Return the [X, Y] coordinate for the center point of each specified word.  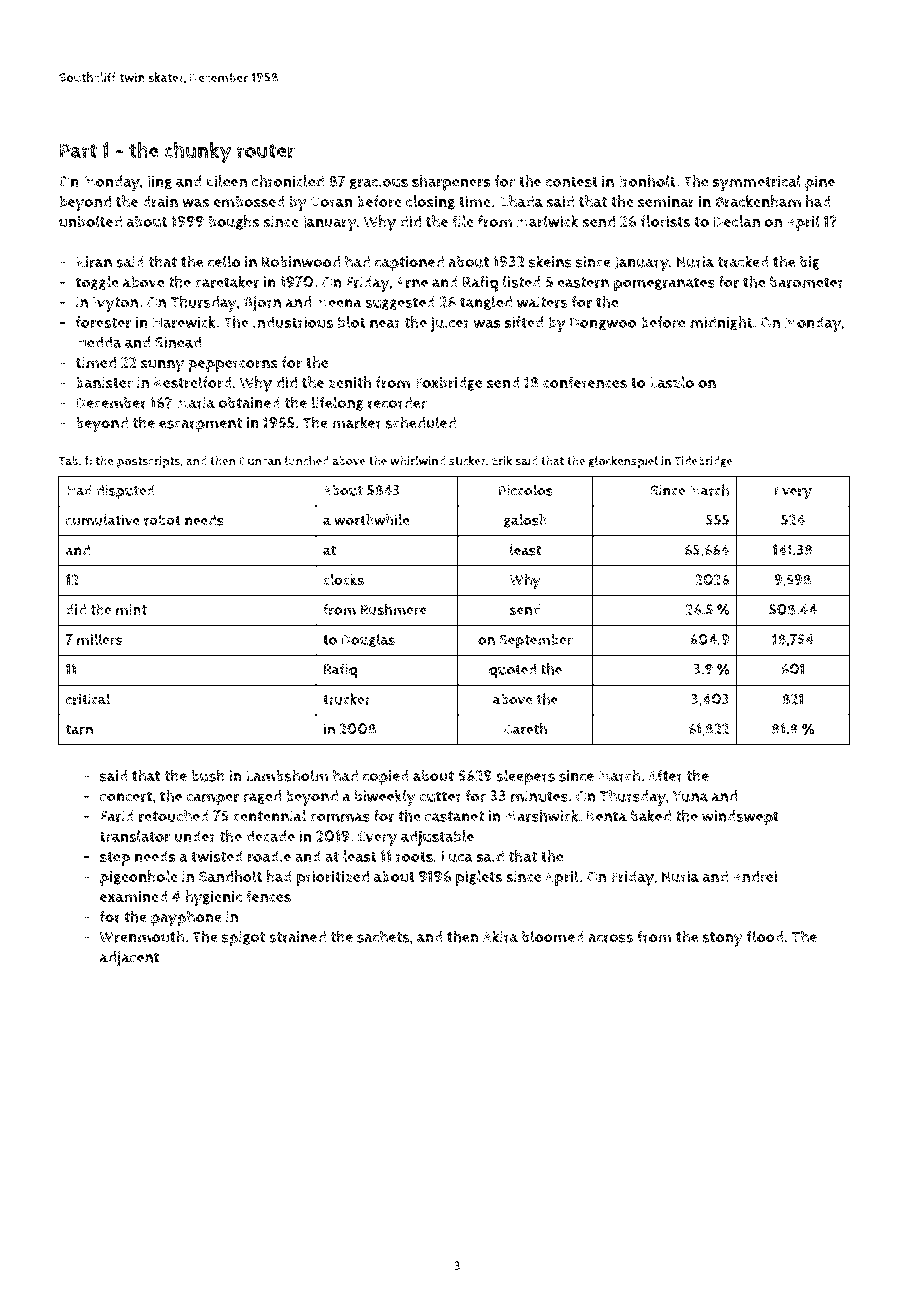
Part [78, 151]
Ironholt [647, 181]
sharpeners [451, 183]
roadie [269, 856]
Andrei [755, 876]
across [610, 938]
